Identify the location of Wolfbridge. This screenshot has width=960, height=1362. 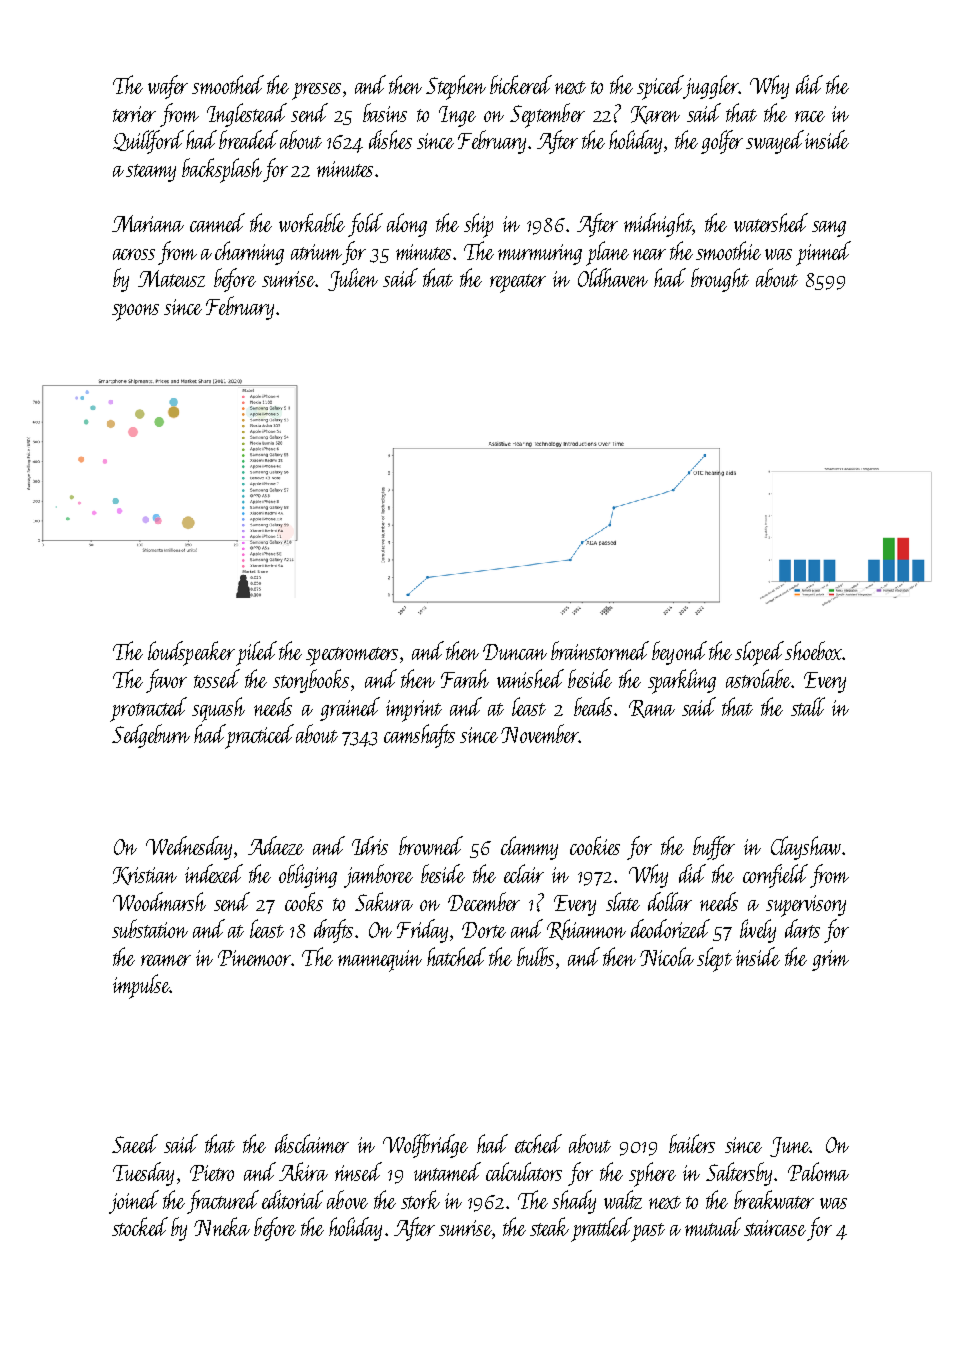
(425, 1146).
